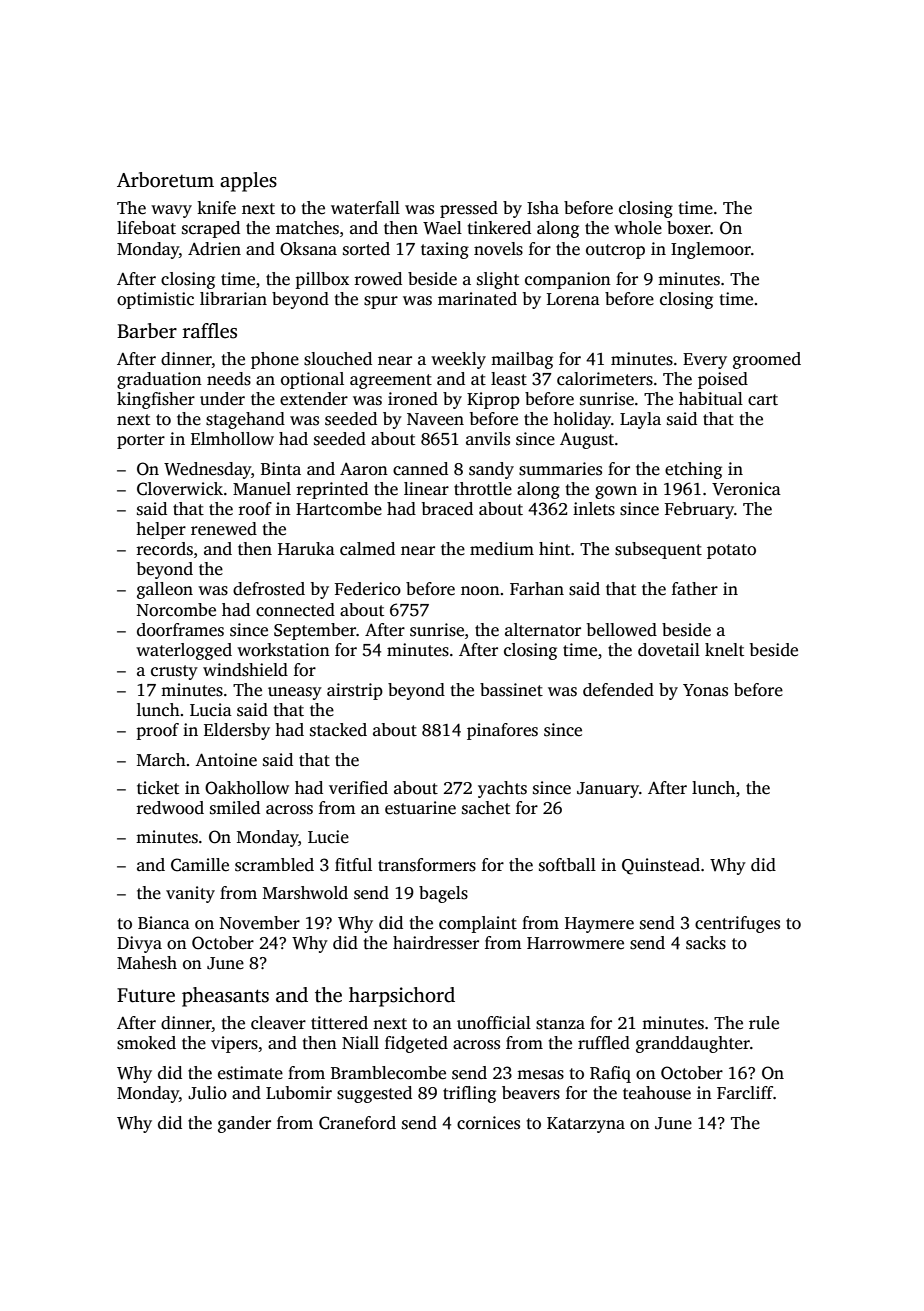 The image size is (924, 1311). What do you see at coordinates (608, 790) in the document?
I see `January` at bounding box center [608, 790].
